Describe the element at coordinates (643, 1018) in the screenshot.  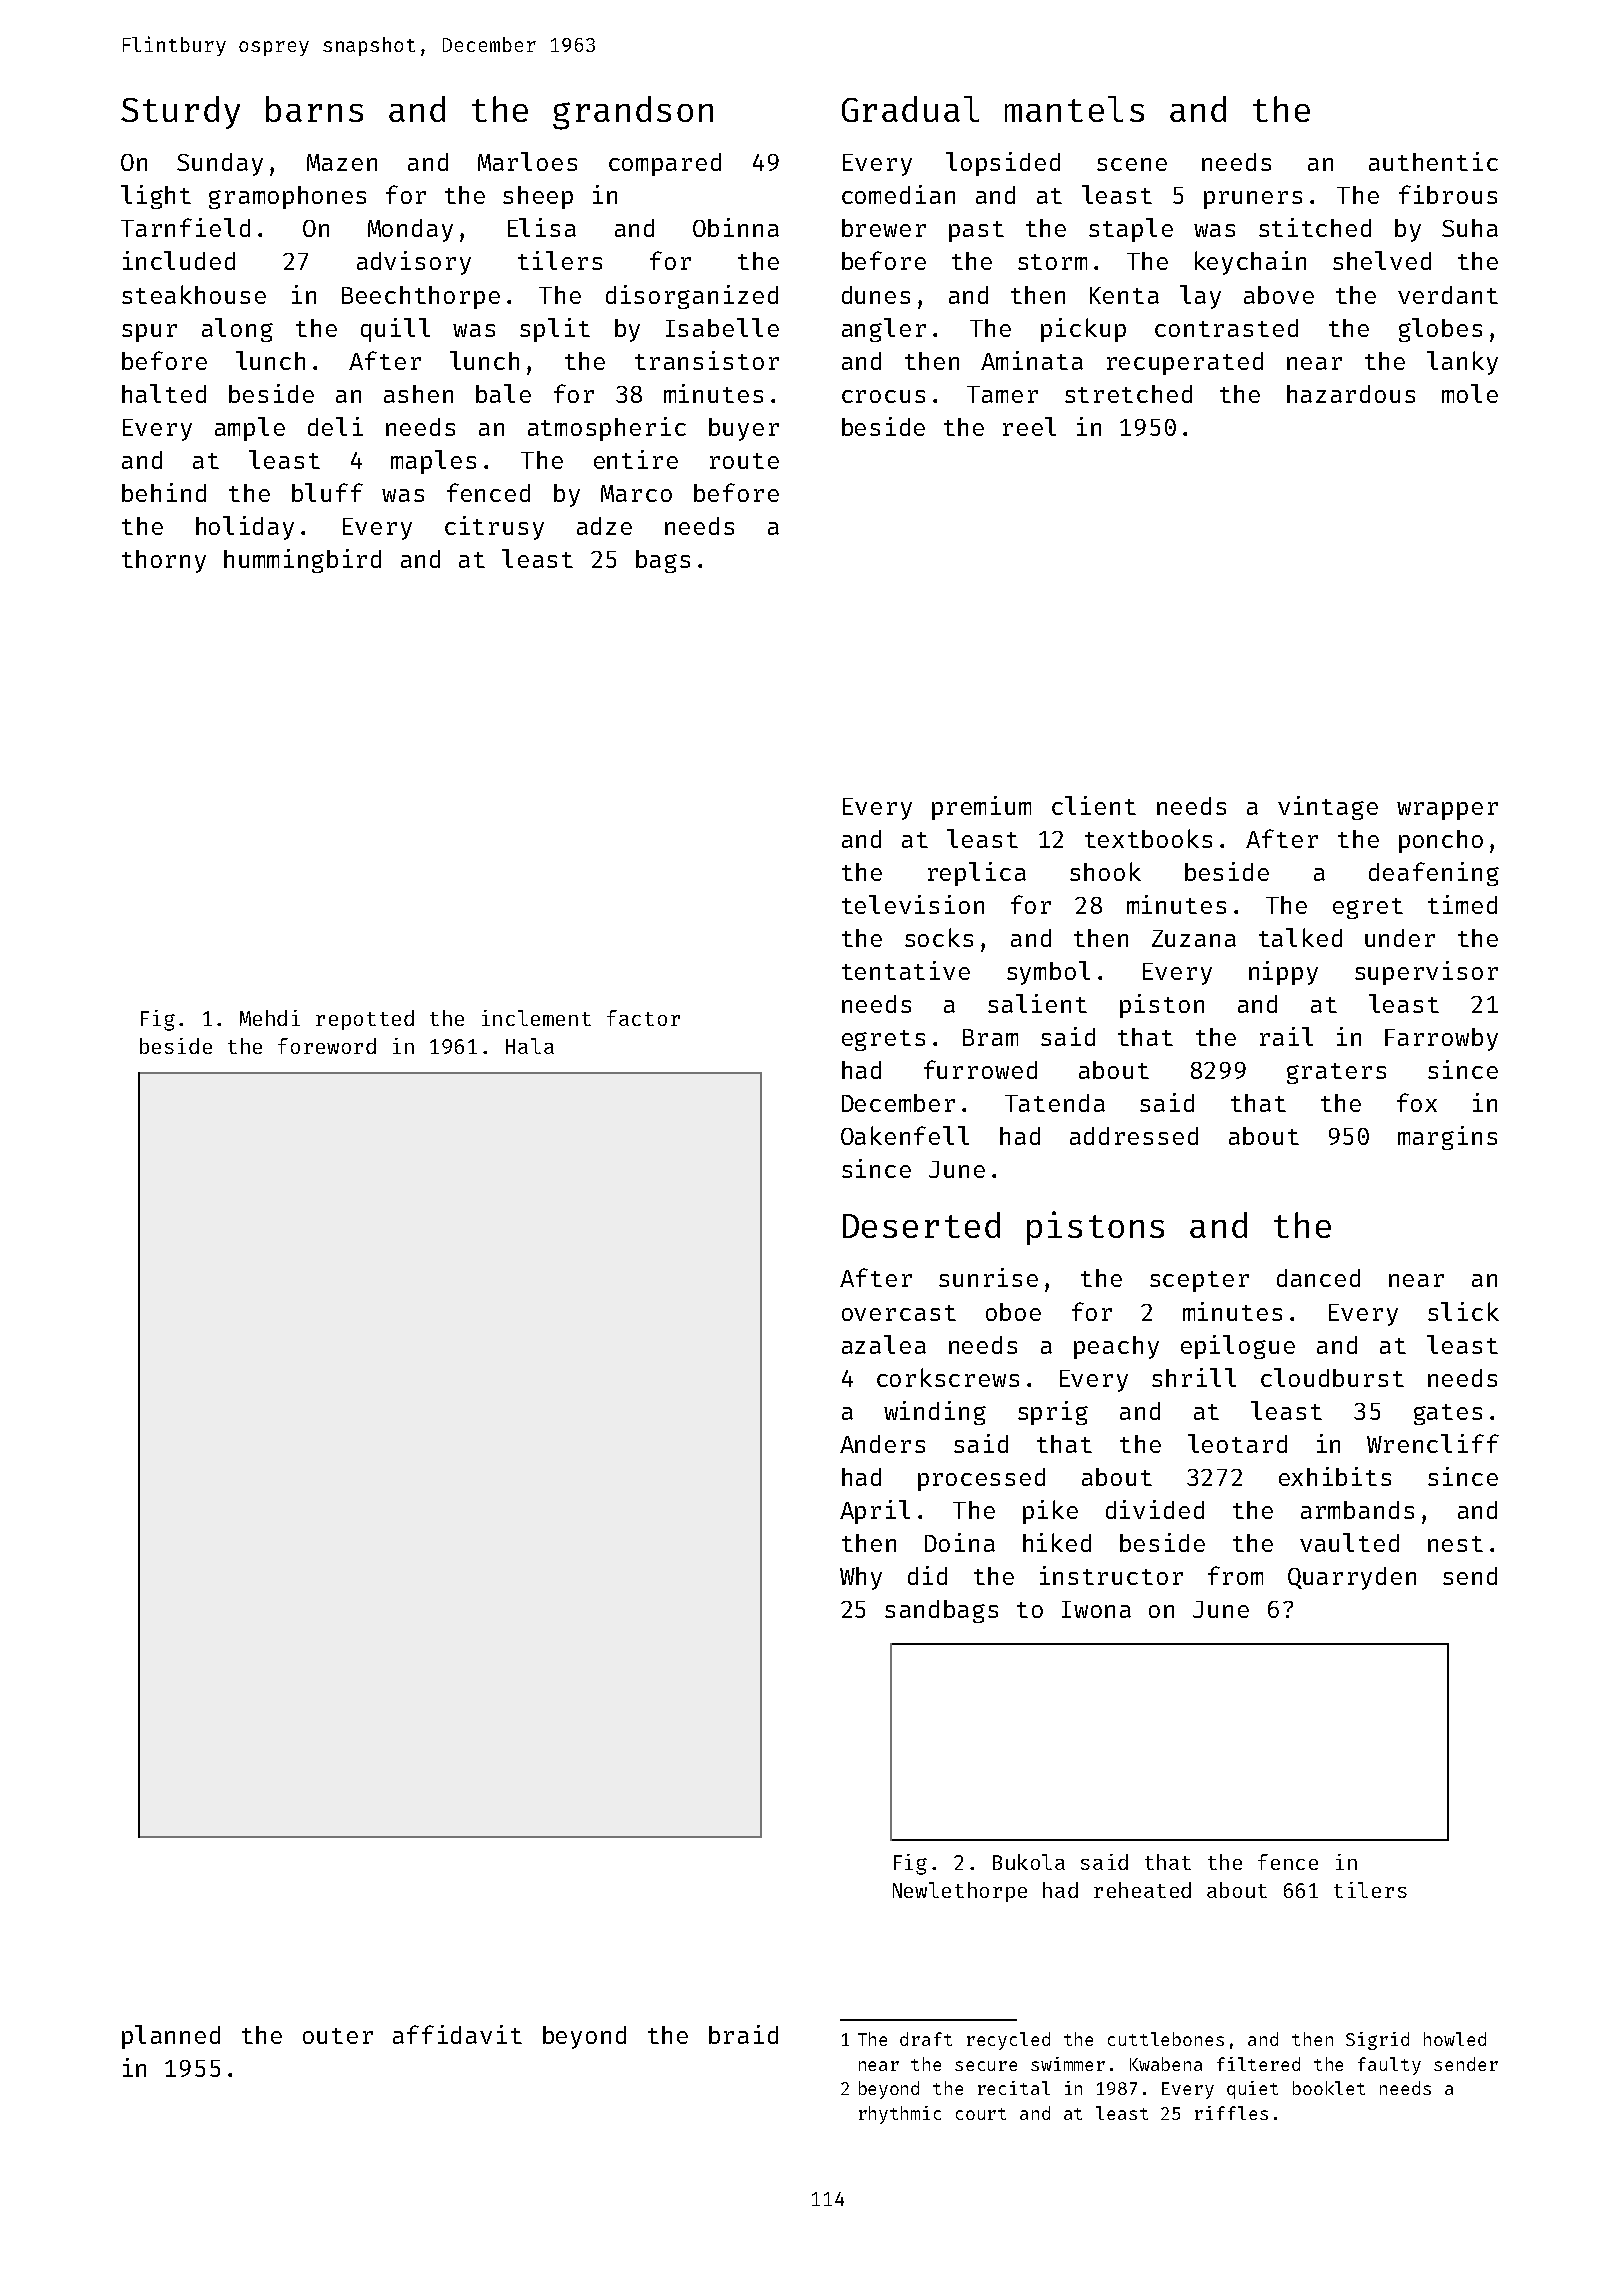
I see `factor` at that location.
